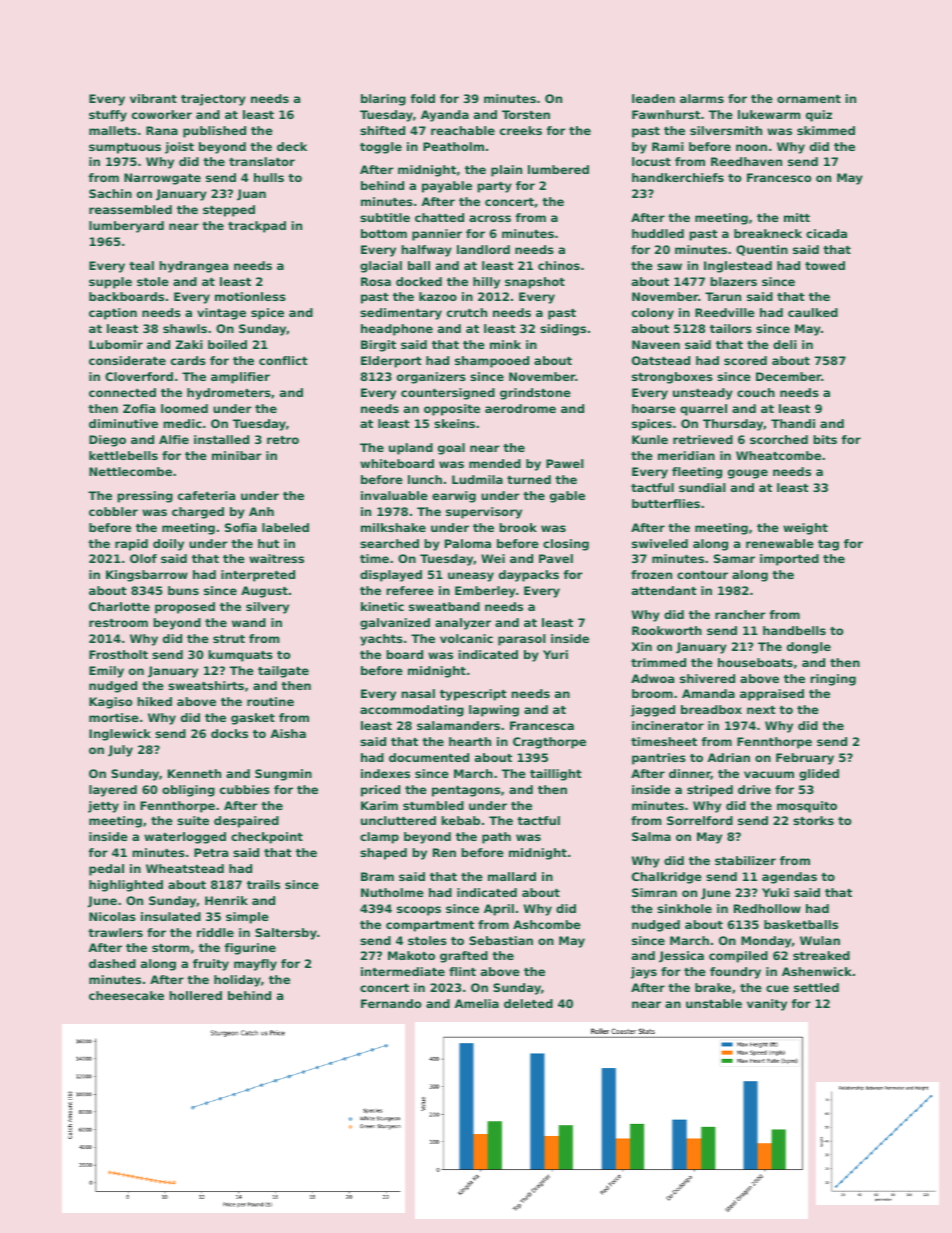 This page has width=952, height=1233. What do you see at coordinates (384, 233) in the page?
I see `bottom` at bounding box center [384, 233].
